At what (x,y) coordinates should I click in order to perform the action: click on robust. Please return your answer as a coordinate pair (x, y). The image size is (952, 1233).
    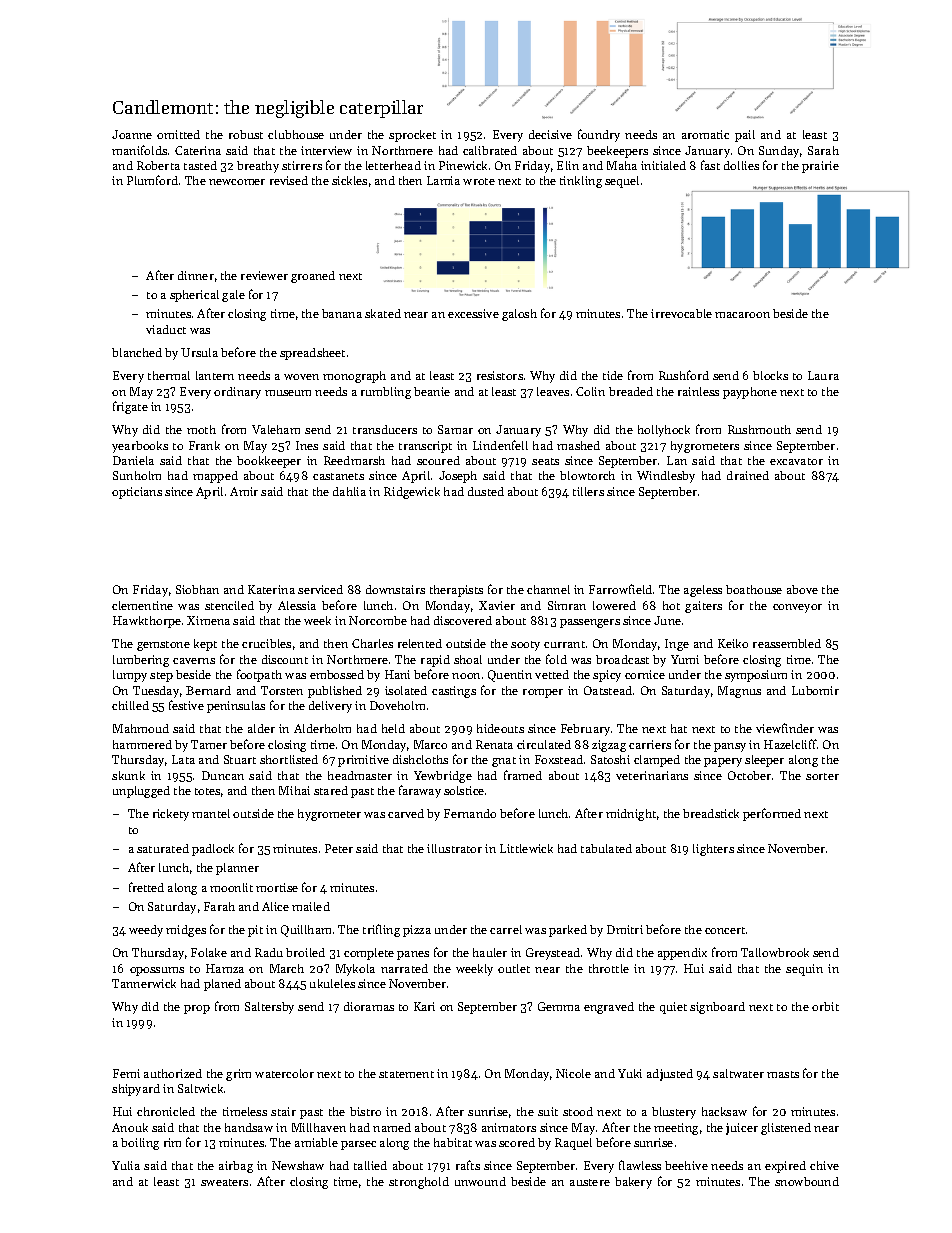
    Looking at the image, I should click on (246, 134).
